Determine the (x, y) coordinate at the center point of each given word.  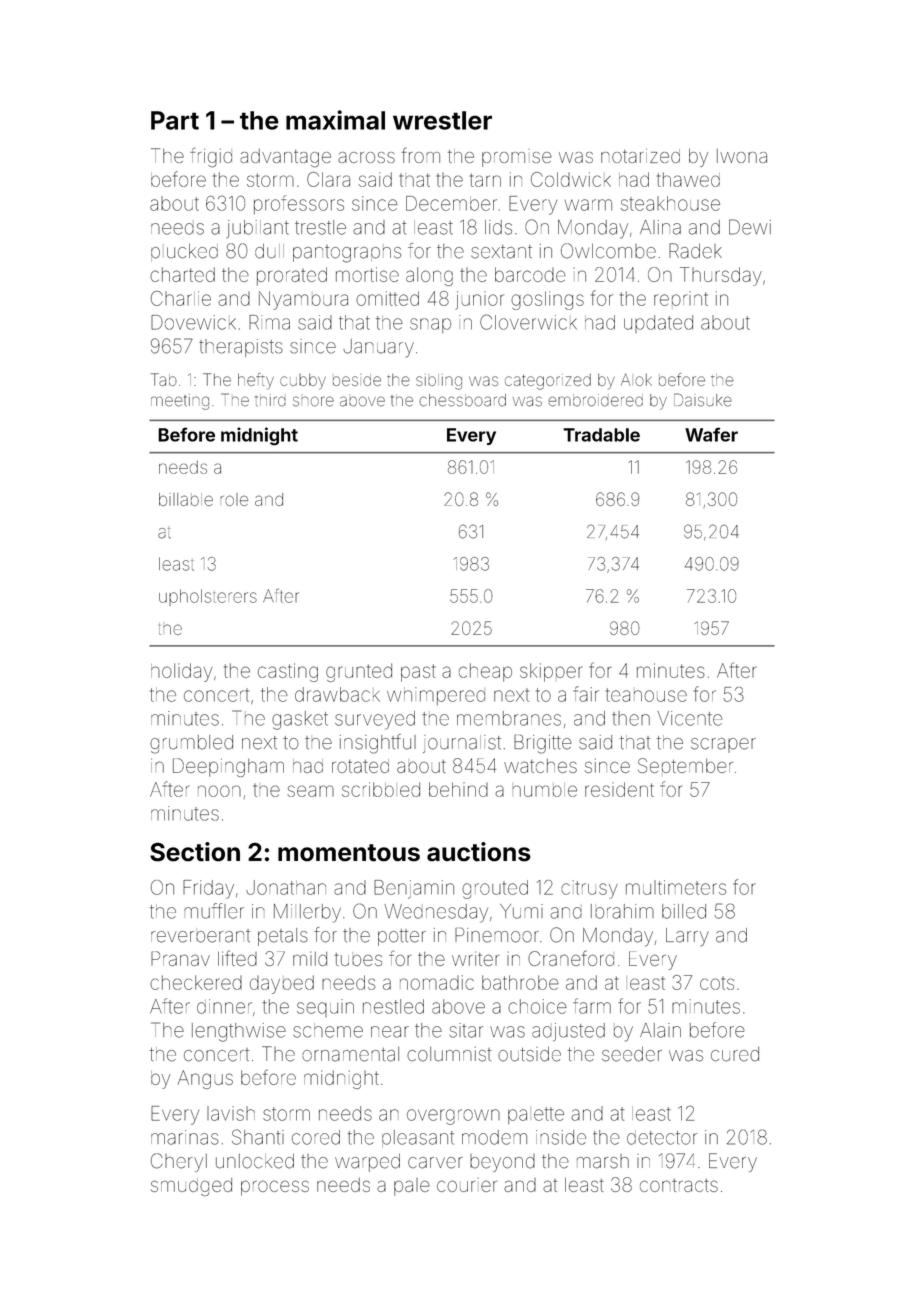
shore (313, 401)
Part (175, 120)
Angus (205, 1079)
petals (283, 937)
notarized (640, 156)
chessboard (462, 400)
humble (544, 790)
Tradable (601, 435)
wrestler (442, 120)
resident (619, 789)
